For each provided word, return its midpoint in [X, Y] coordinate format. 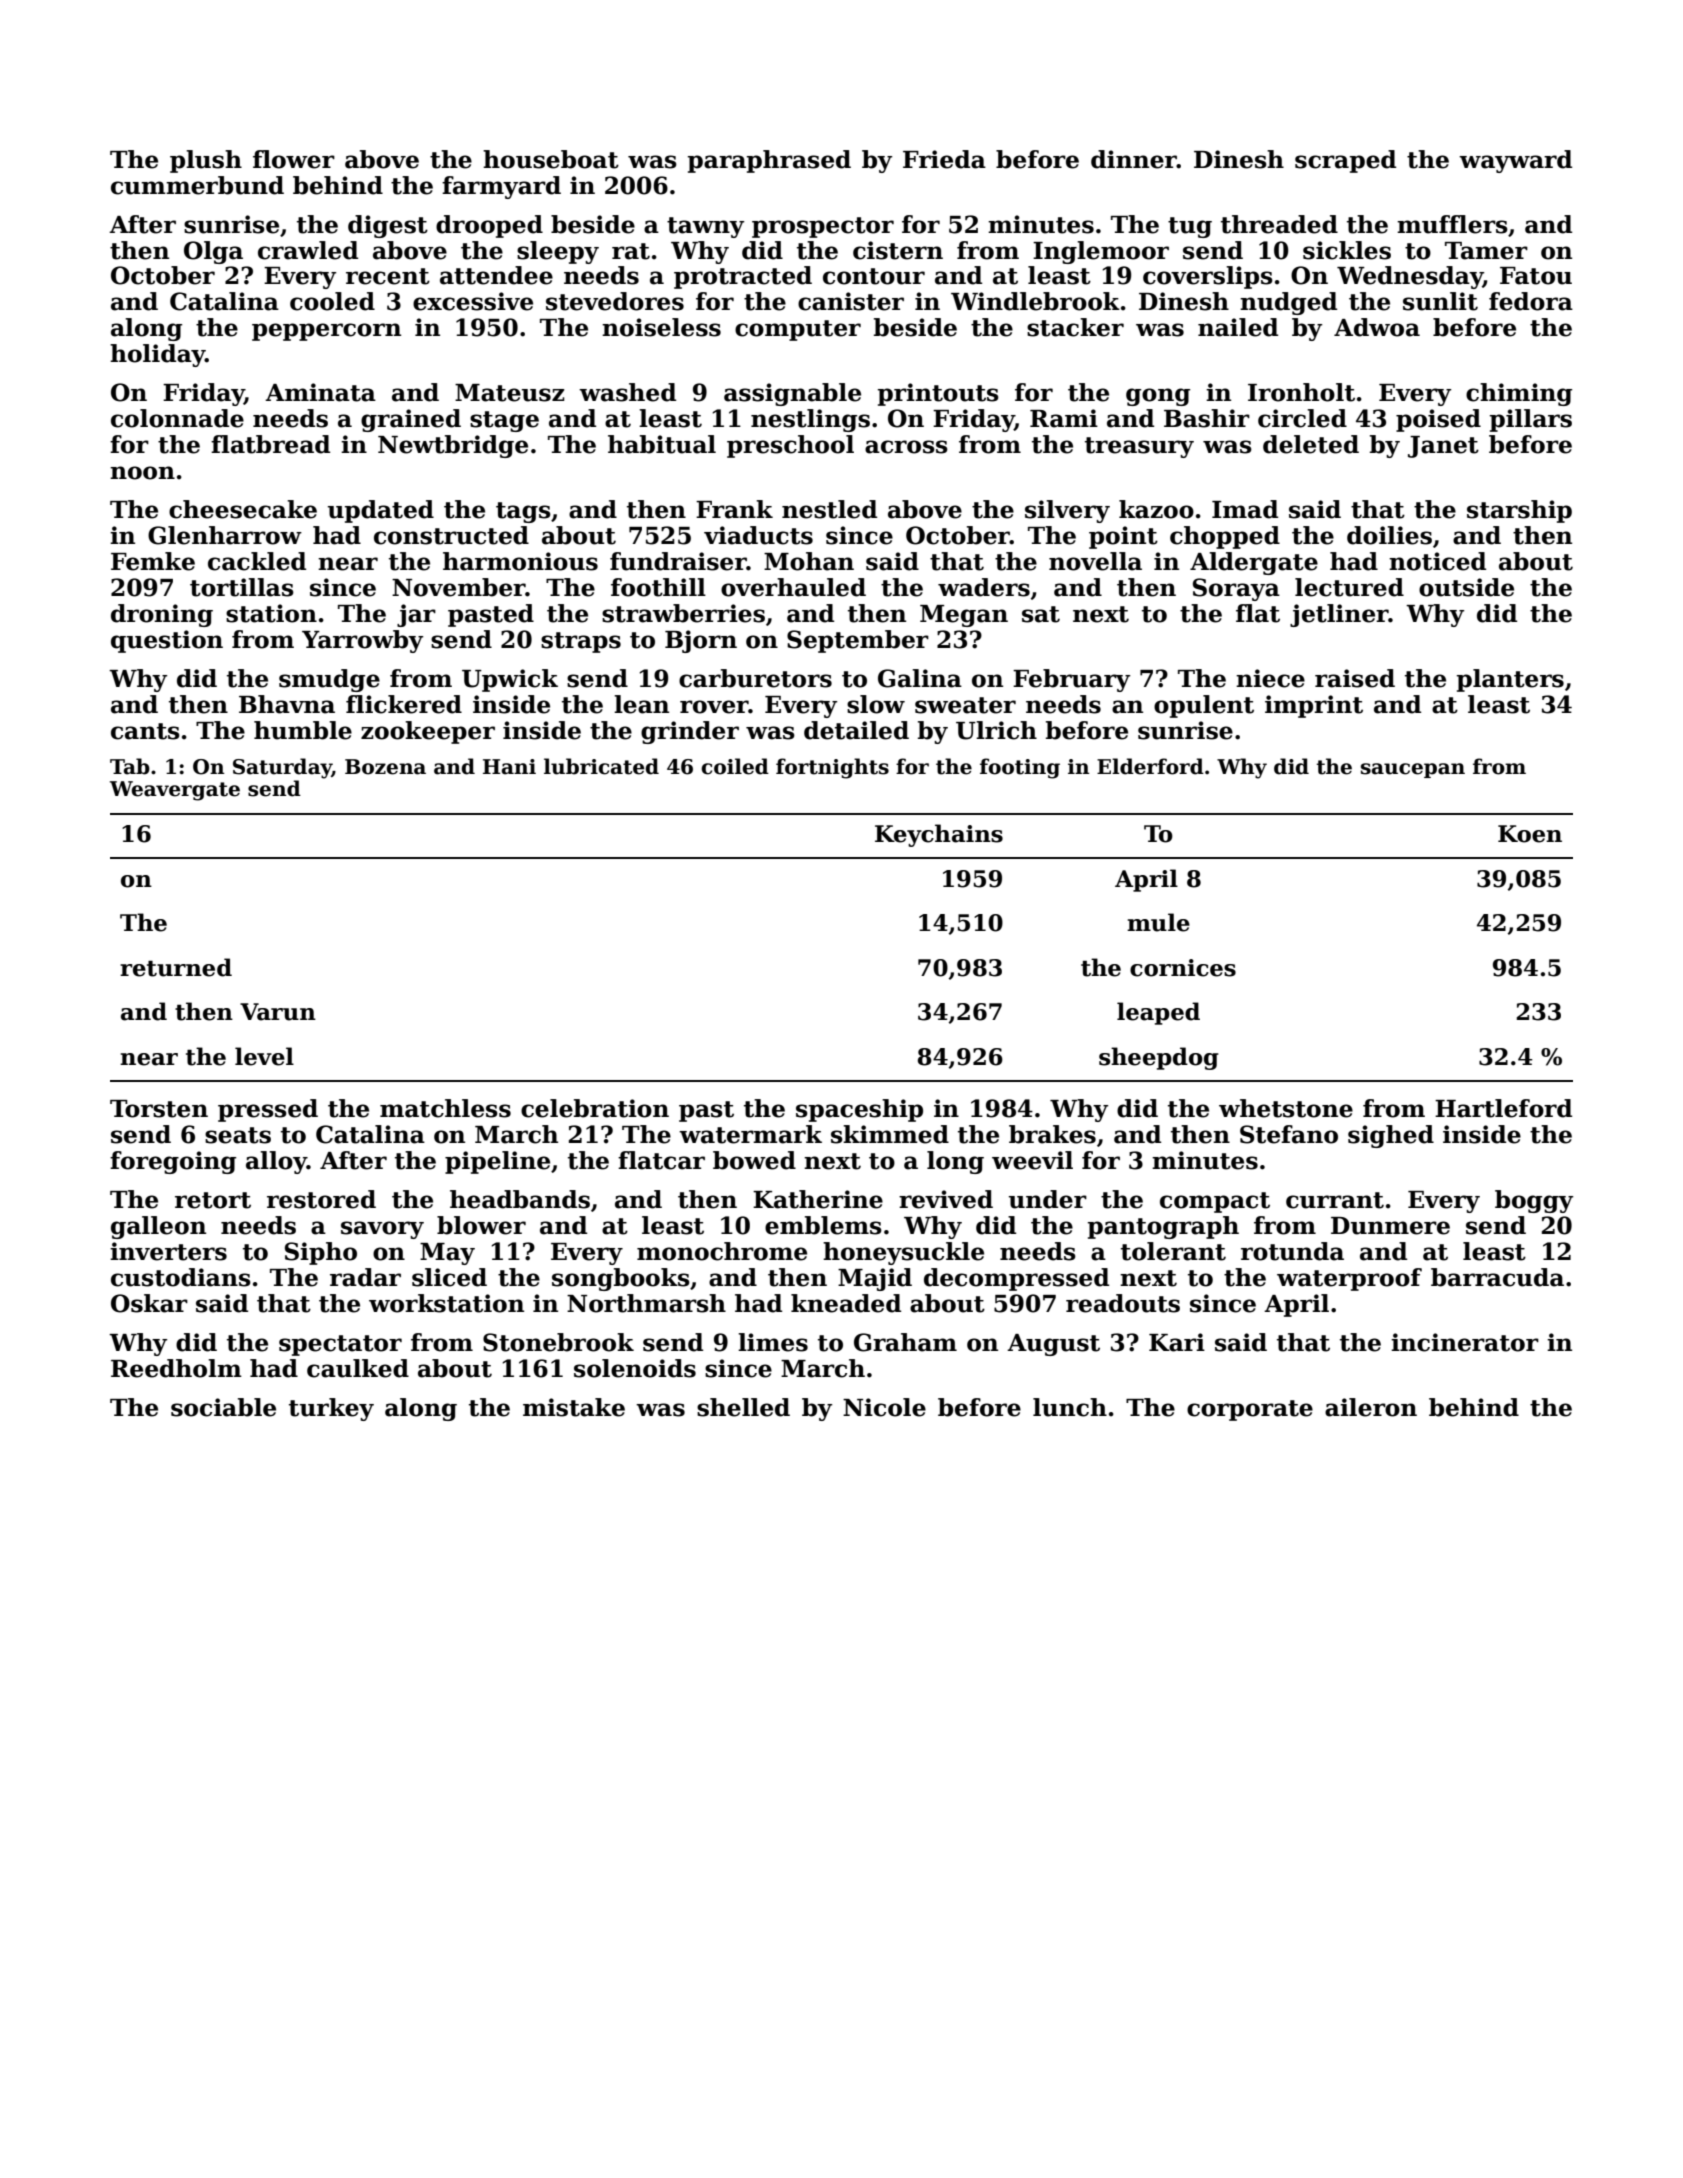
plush [206, 161]
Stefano [1289, 1134]
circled [1302, 418]
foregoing [173, 1162]
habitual [662, 444]
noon [142, 473]
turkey [331, 1409]
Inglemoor [1101, 252]
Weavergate [175, 791]
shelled [743, 1407]
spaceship [859, 1110]
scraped [1345, 161]
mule [1158, 922]
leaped [1158, 1013]
